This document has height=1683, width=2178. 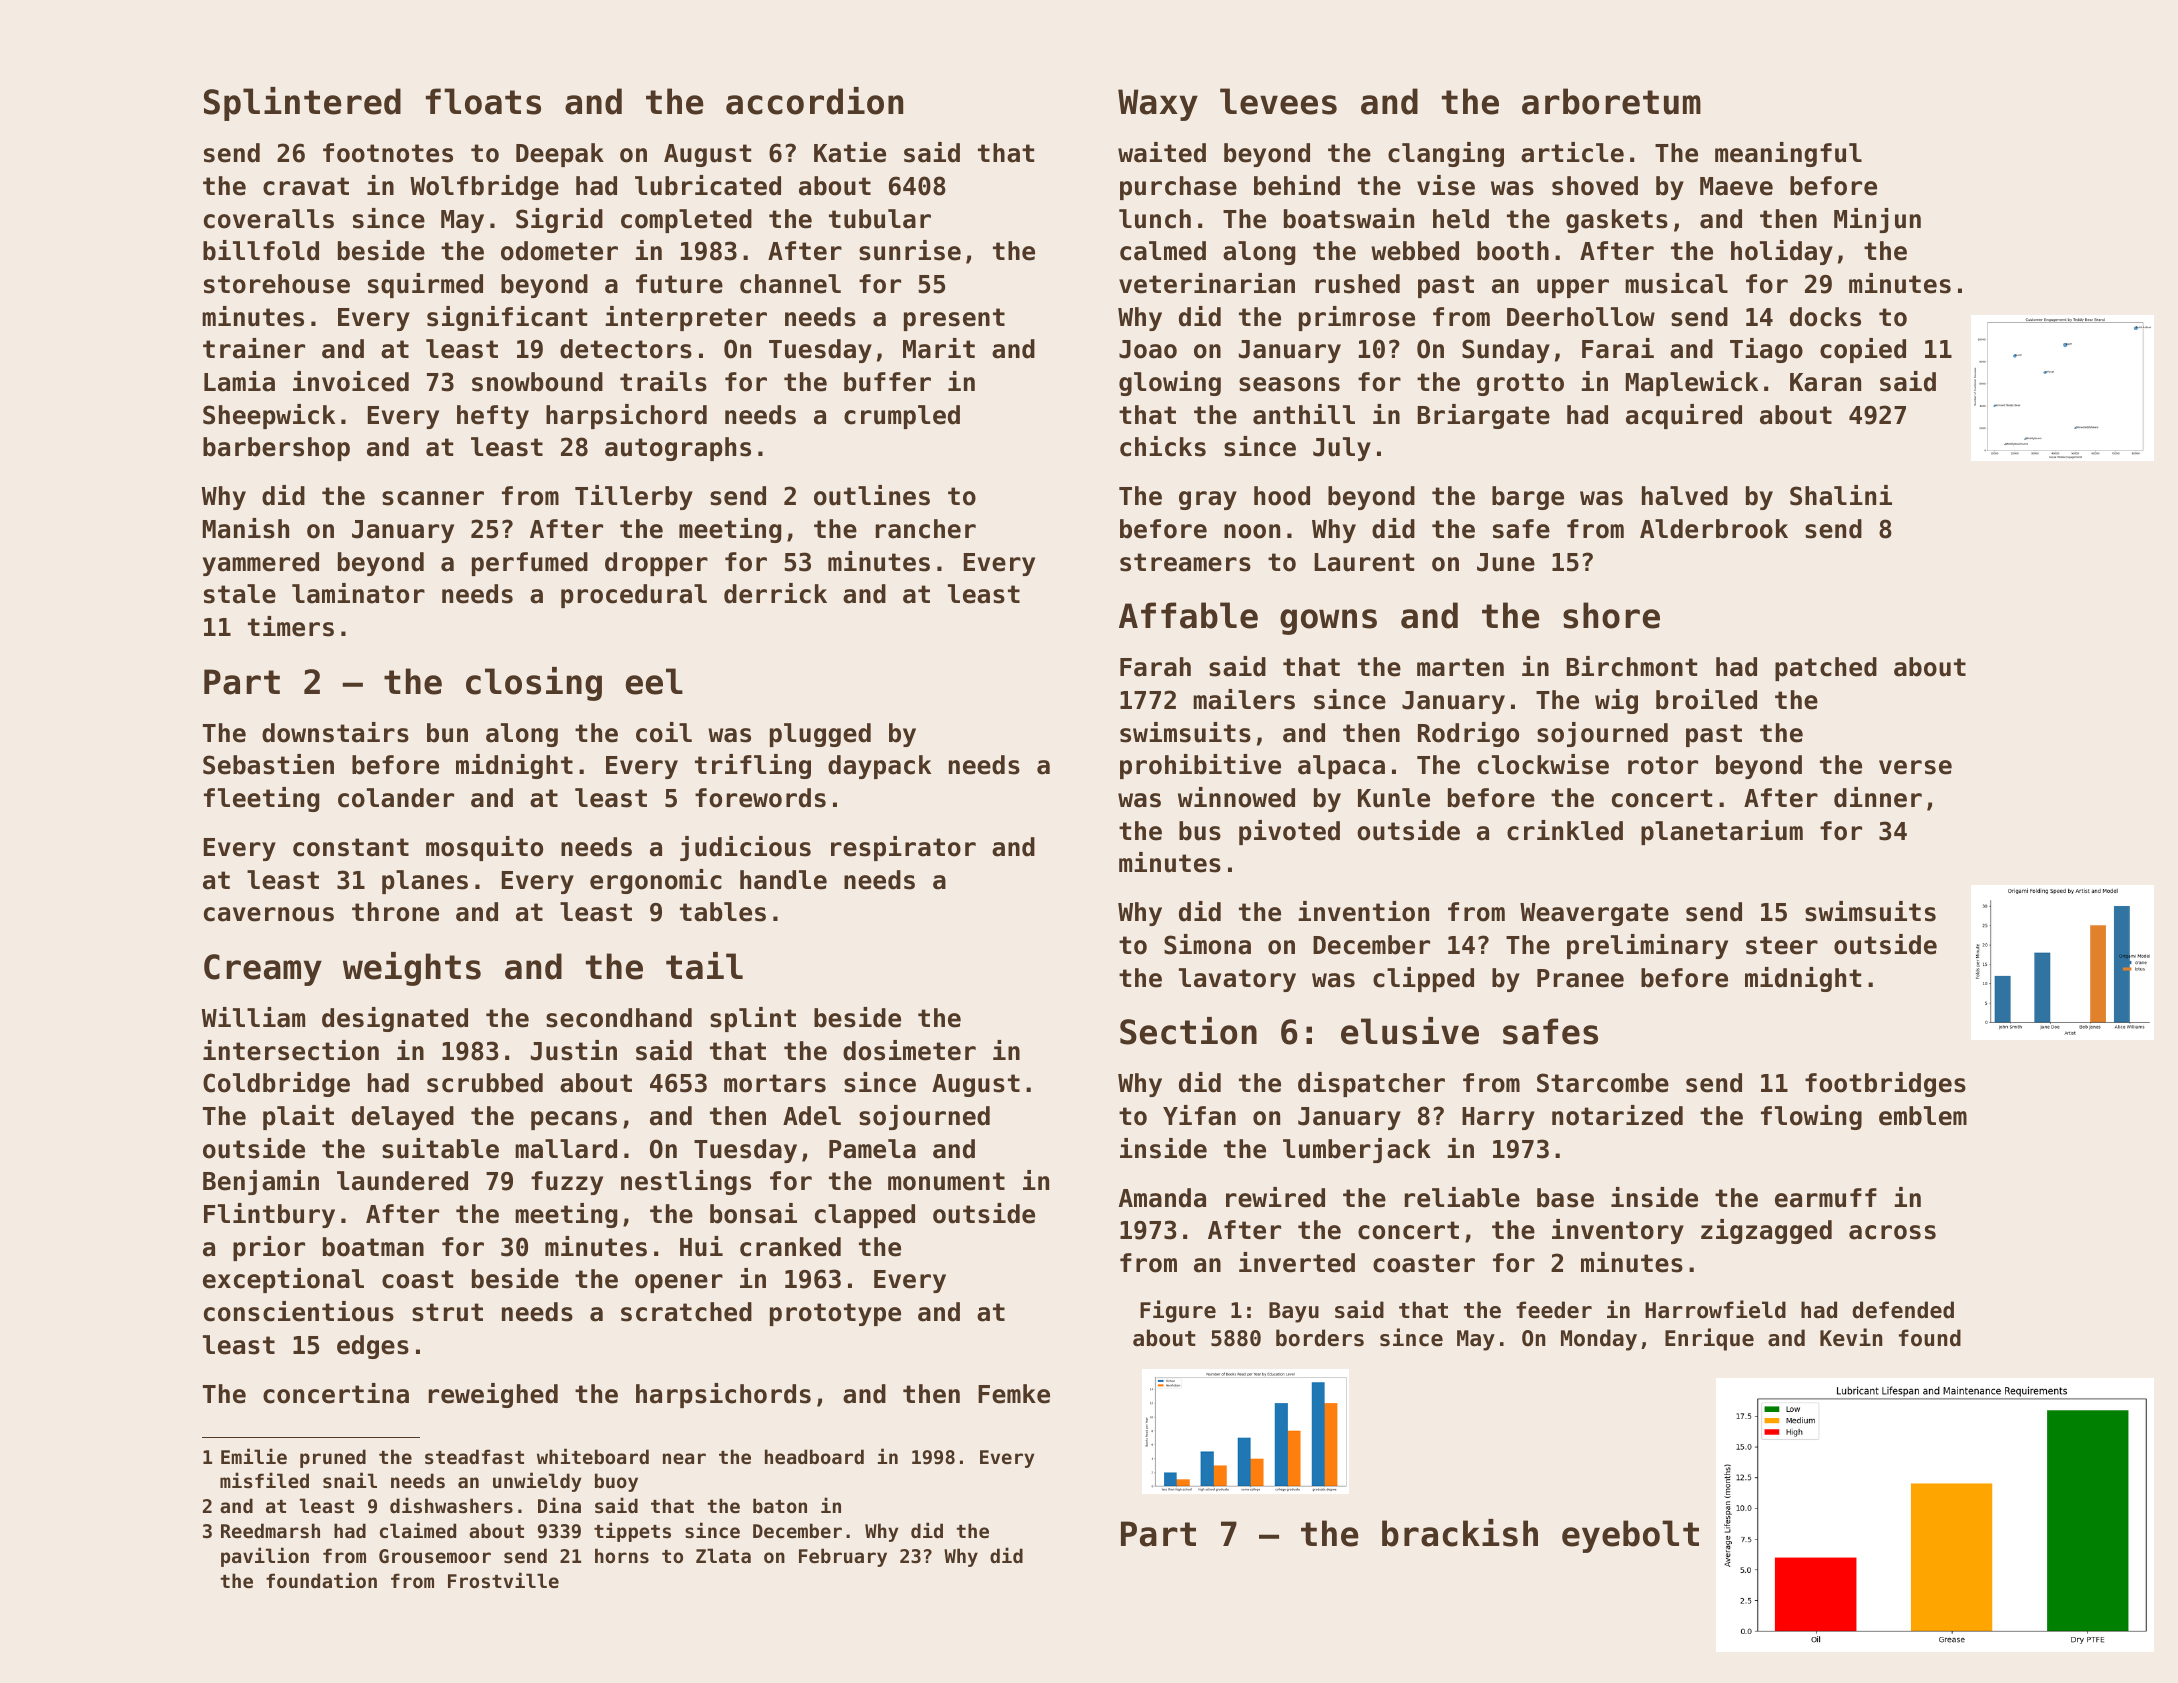 What do you see at coordinates (239, 381) in the document?
I see `Lamia` at bounding box center [239, 381].
